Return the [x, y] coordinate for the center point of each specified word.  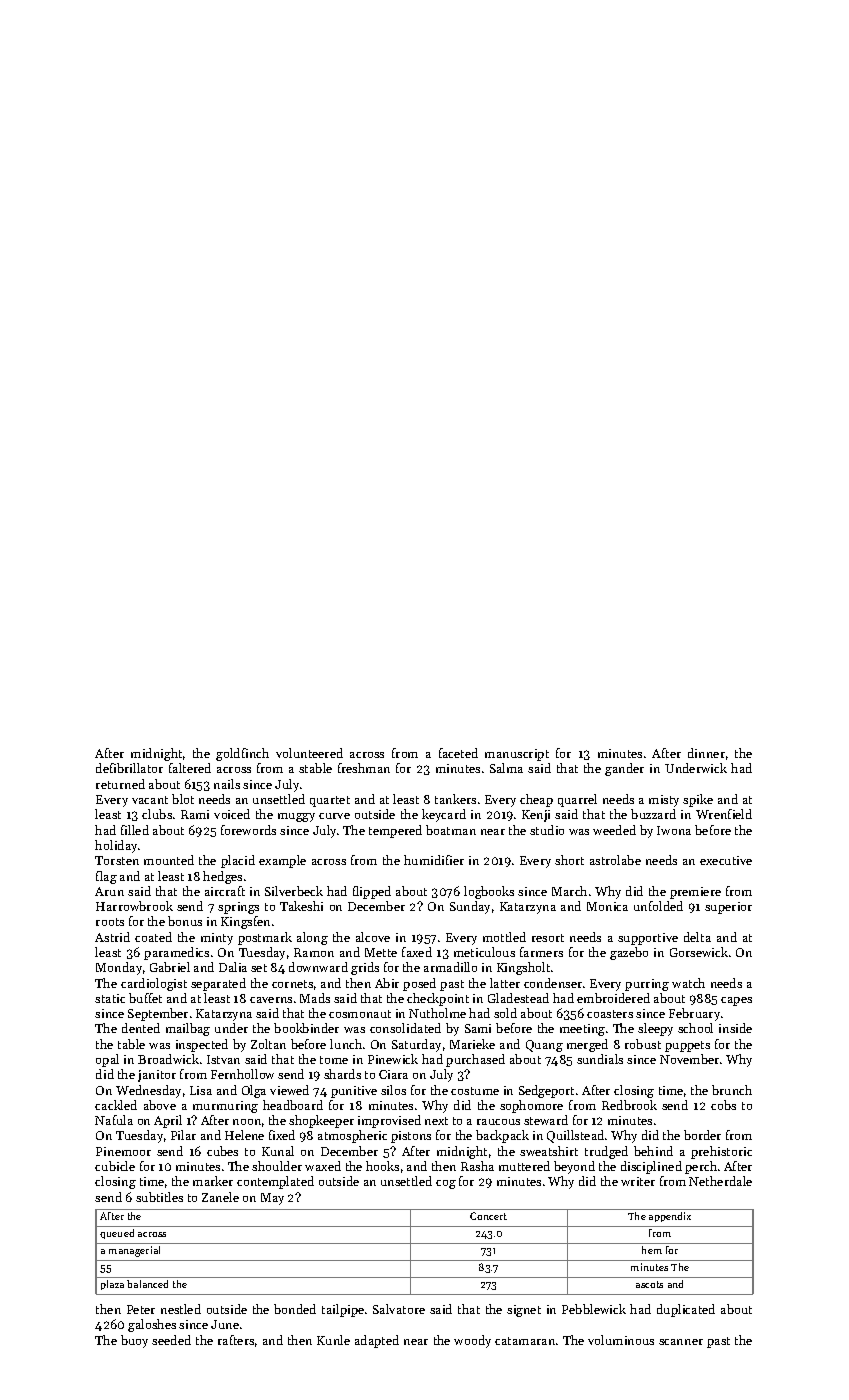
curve [334, 816]
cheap [536, 800]
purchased [475, 1060]
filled [135, 830]
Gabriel [170, 967]
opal [107, 1060]
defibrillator [129, 768]
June [225, 1324]
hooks [382, 1166]
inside [735, 1028]
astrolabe [615, 860]
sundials [600, 1059]
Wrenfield [724, 814]
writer [638, 1181]
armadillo [450, 967]
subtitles [159, 1197]
